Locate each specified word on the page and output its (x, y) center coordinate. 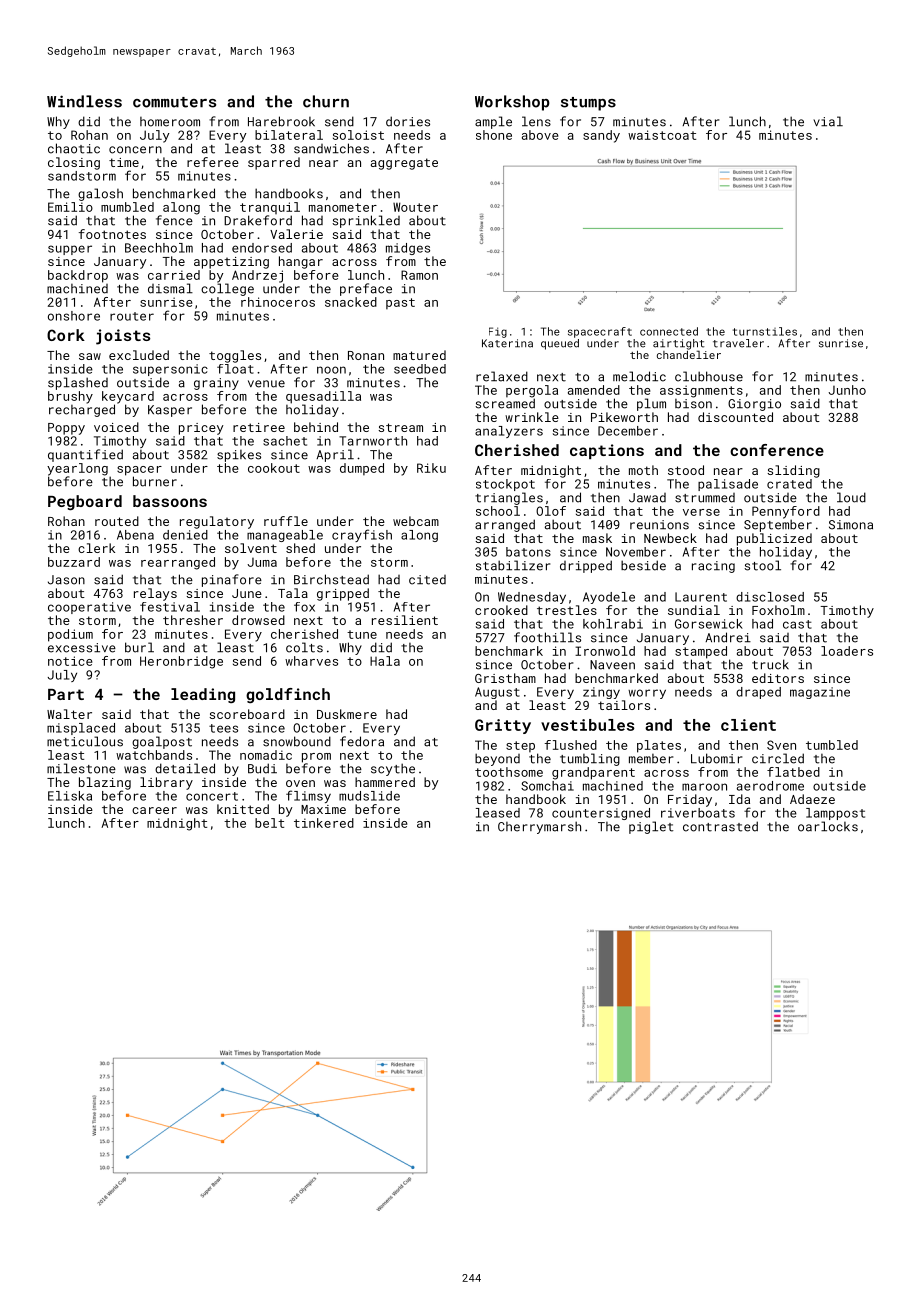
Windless (84, 101)
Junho (847, 390)
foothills (547, 637)
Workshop (512, 103)
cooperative (89, 608)
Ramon (419, 275)
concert (212, 796)
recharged (82, 410)
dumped (362, 469)
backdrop (78, 276)
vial (828, 121)
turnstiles (765, 331)
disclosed (770, 597)
